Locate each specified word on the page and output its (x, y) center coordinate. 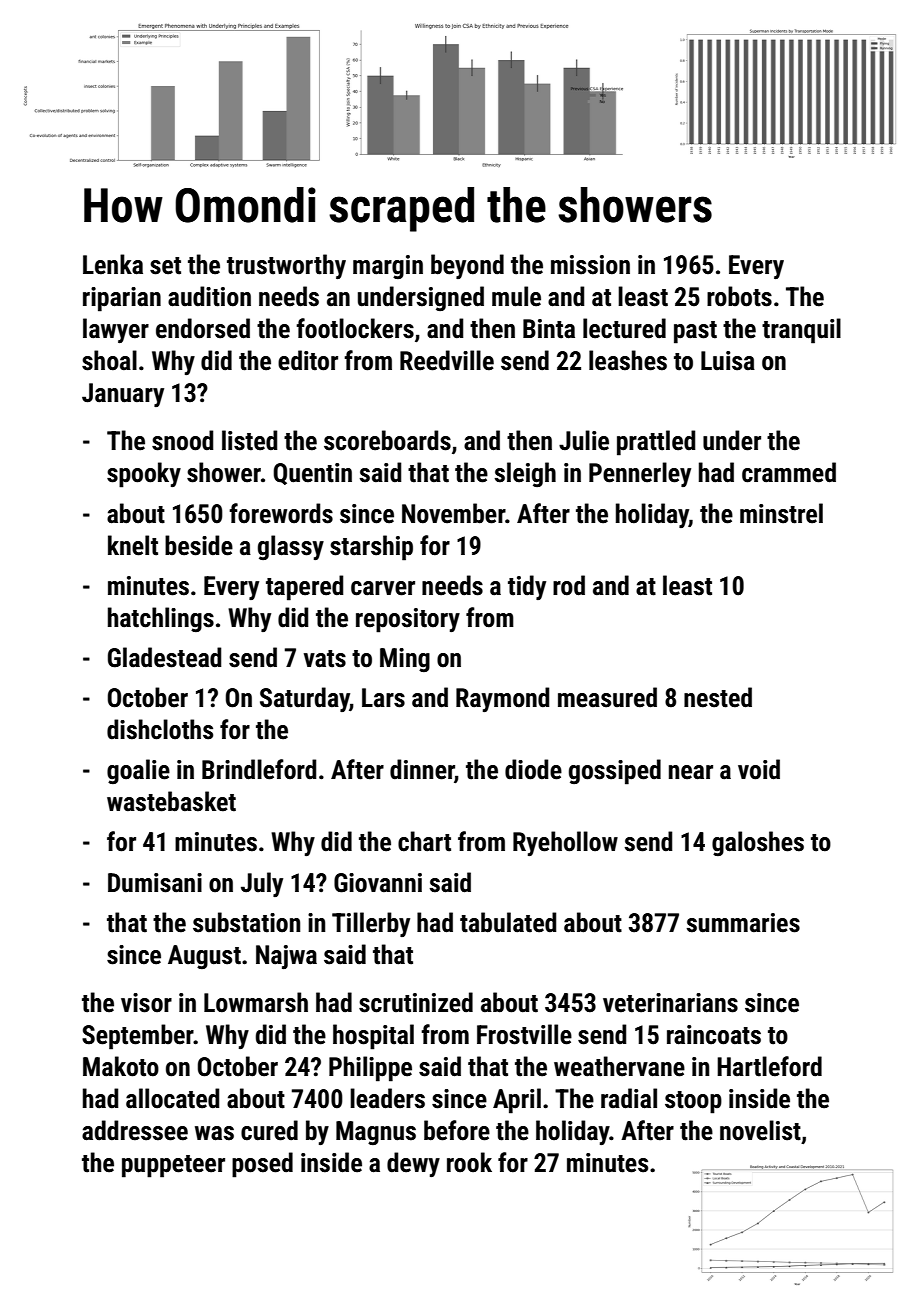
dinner (422, 770)
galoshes (758, 844)
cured (269, 1130)
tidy (527, 587)
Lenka (113, 264)
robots (739, 296)
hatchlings (161, 620)
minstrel (781, 513)
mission (590, 265)
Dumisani (155, 883)
